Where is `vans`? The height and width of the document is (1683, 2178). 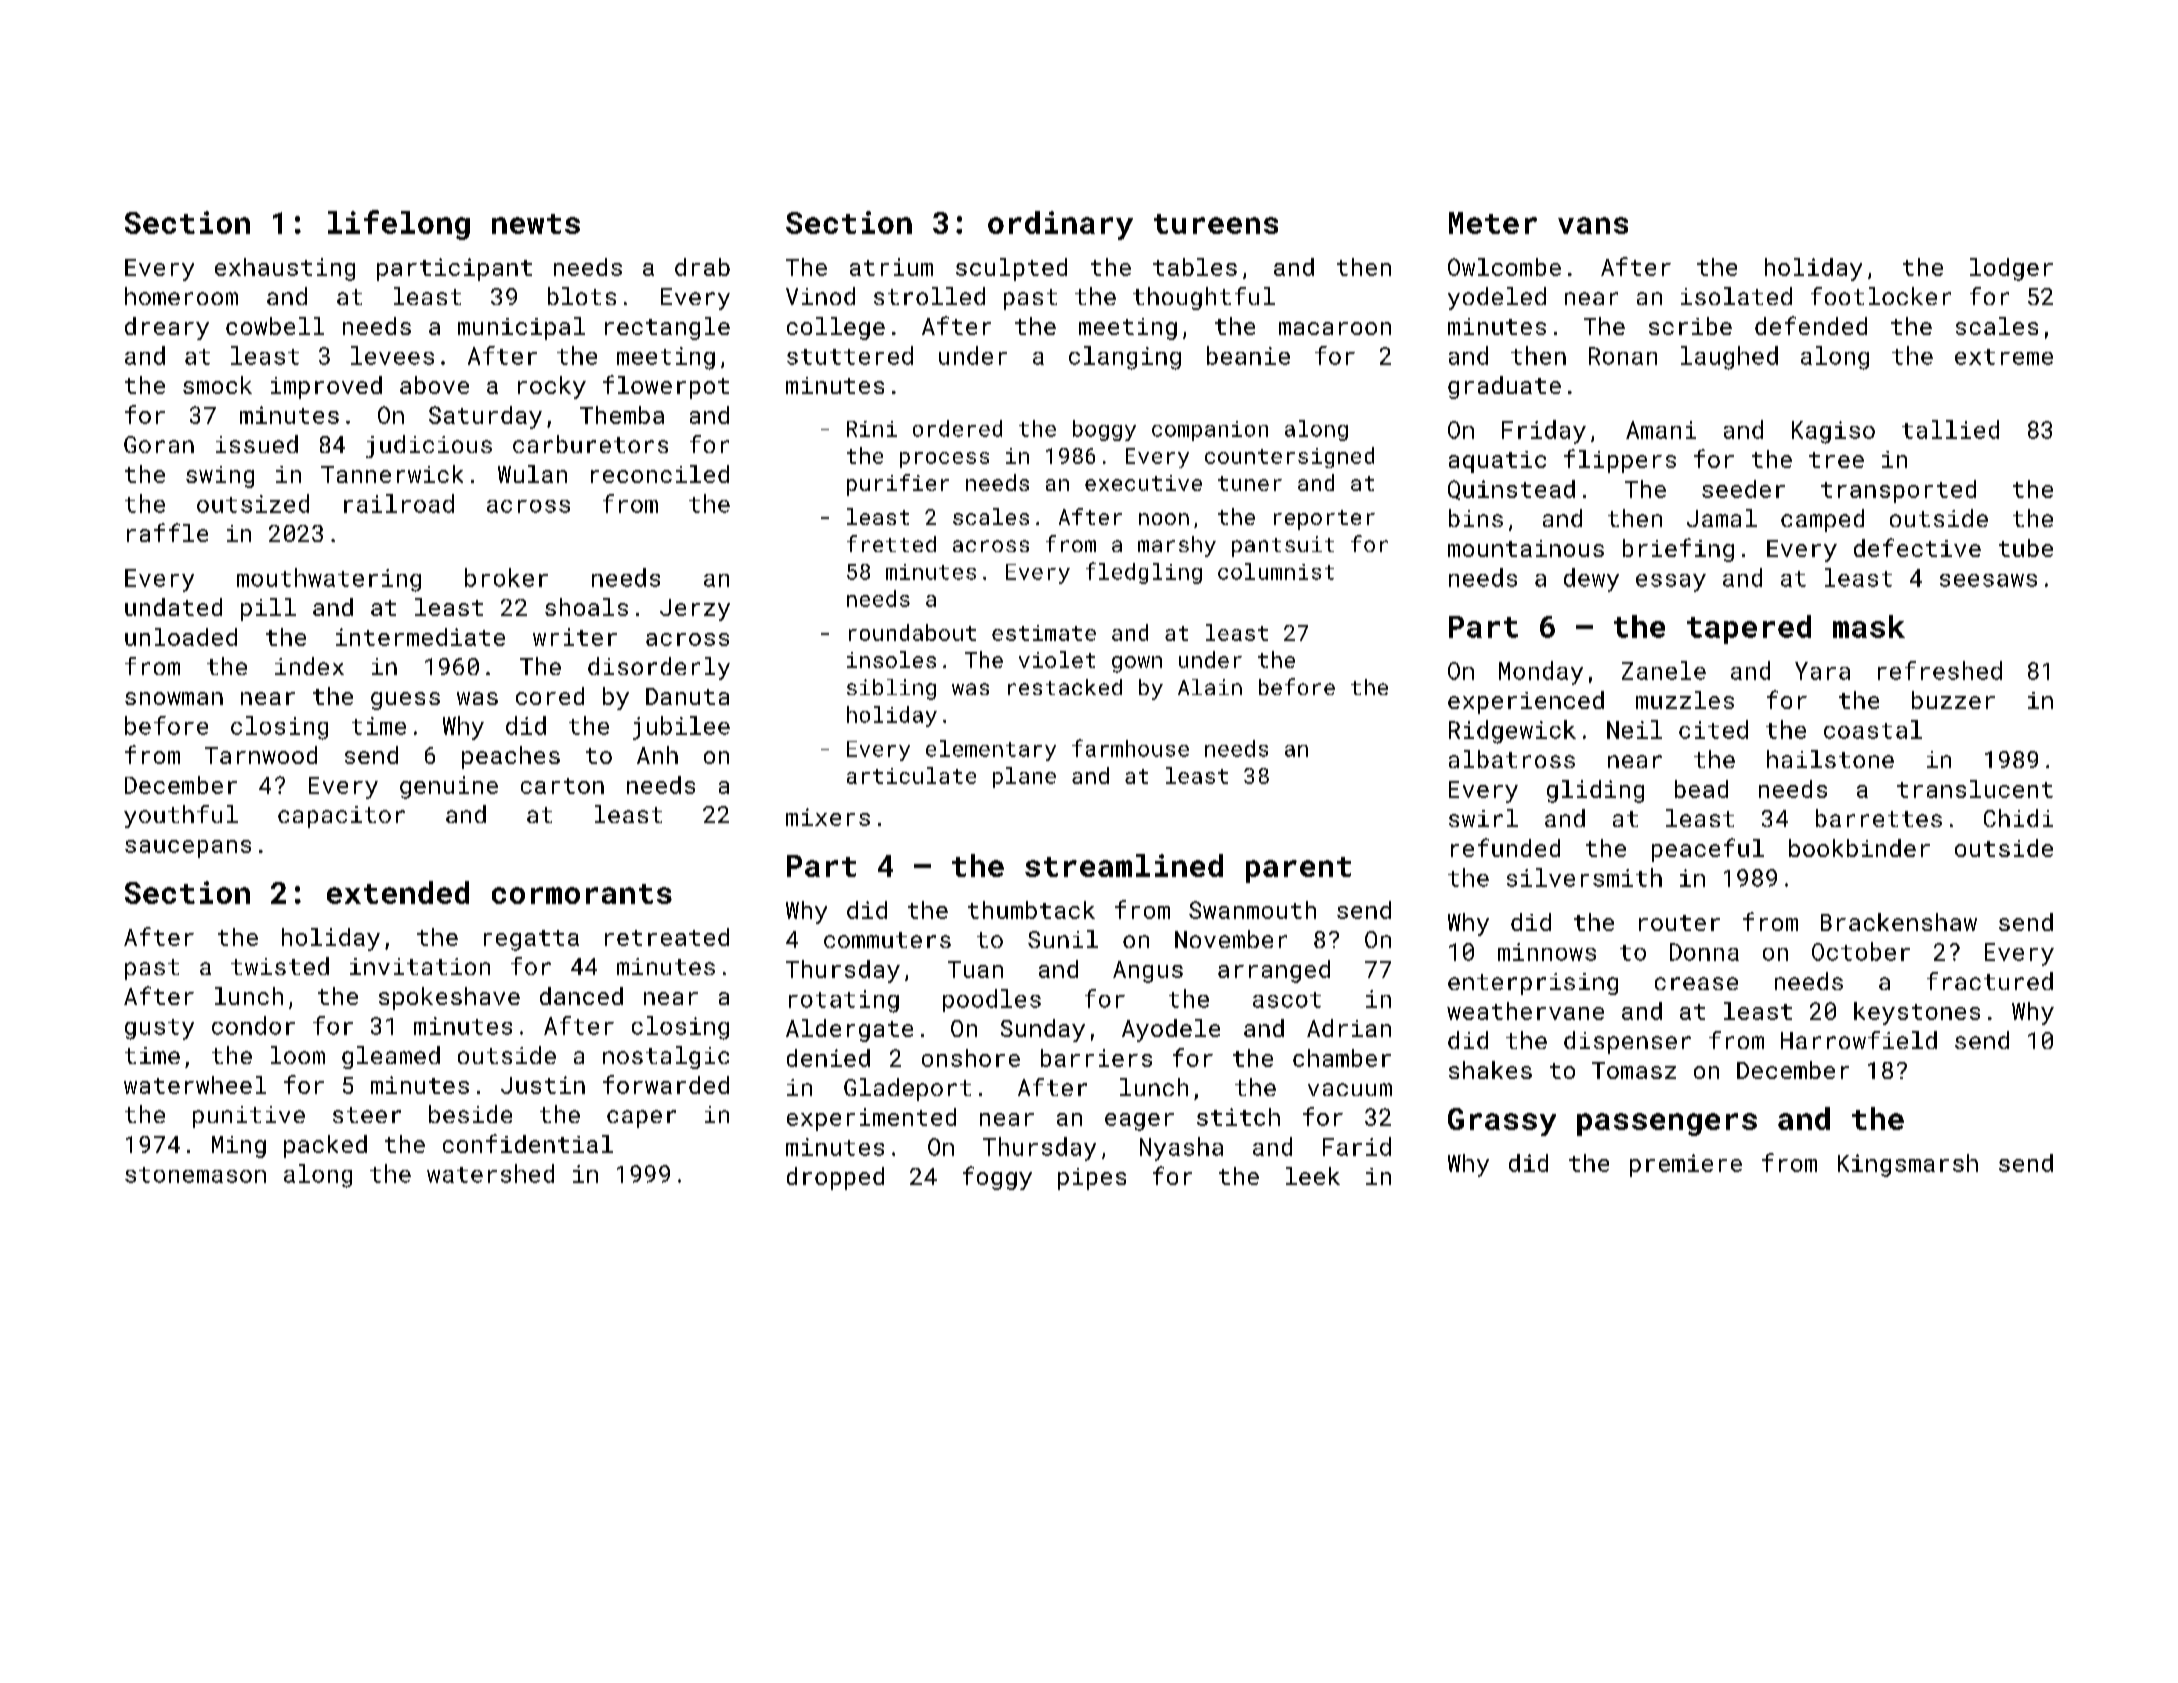
vans is located at coordinates (1593, 225).
